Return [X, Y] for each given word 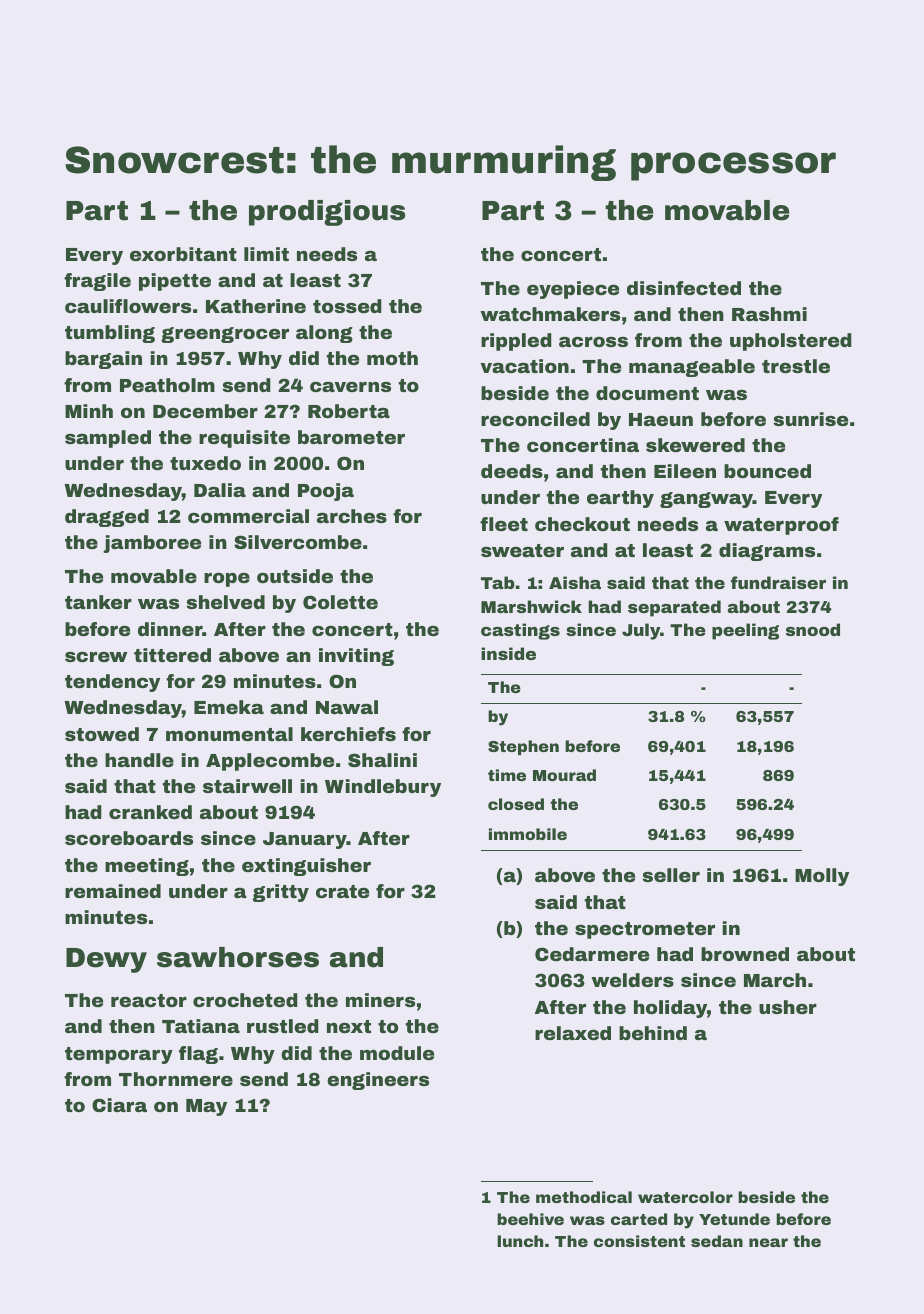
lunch [520, 1241]
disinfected [684, 288]
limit [266, 254]
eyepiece [573, 290]
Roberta [349, 411]
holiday [670, 1009]
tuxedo [205, 463]
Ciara [119, 1105]
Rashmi [769, 314]
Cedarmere [592, 954]
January [305, 840]
